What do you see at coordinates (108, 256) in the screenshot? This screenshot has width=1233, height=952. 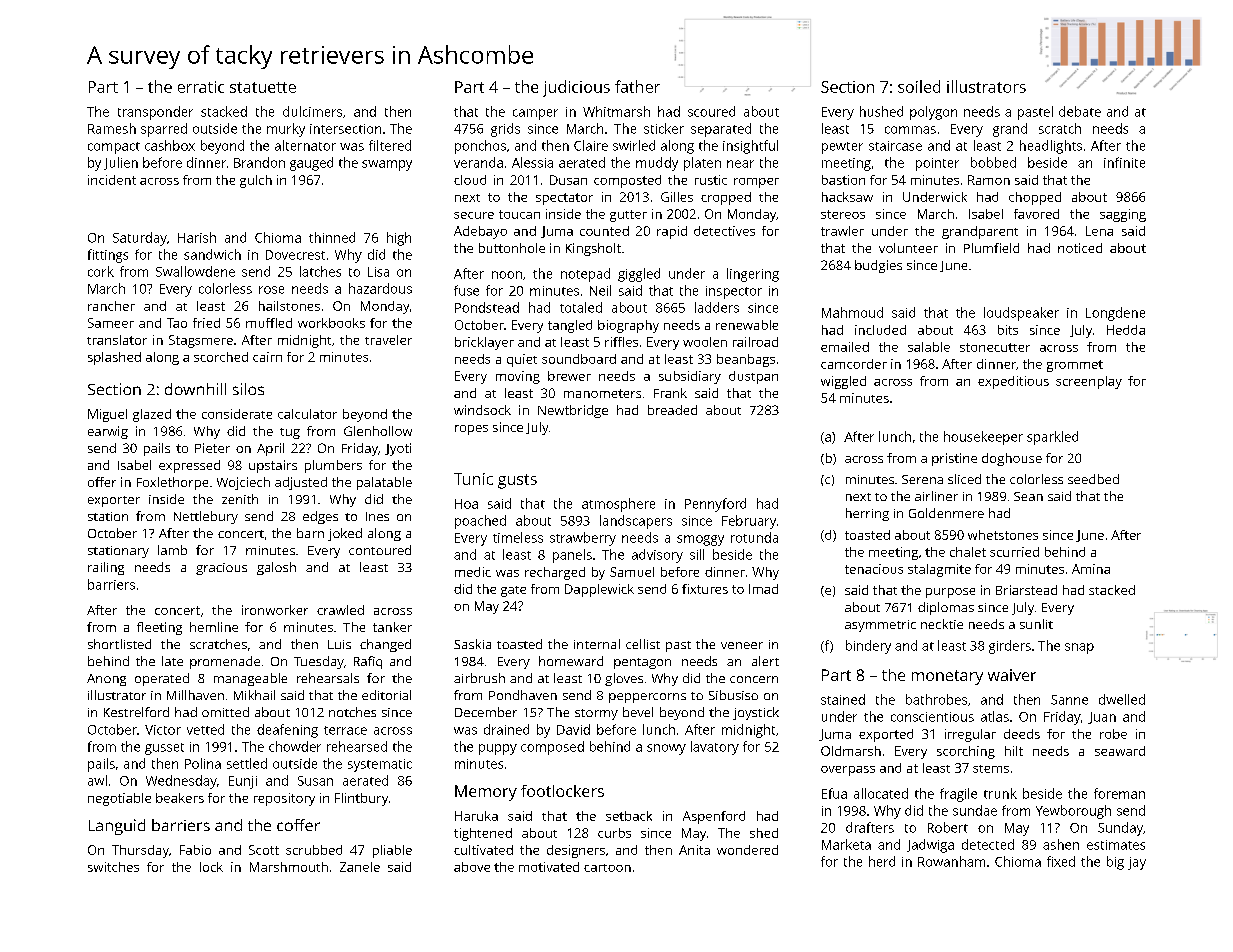 I see `fittings` at bounding box center [108, 256].
